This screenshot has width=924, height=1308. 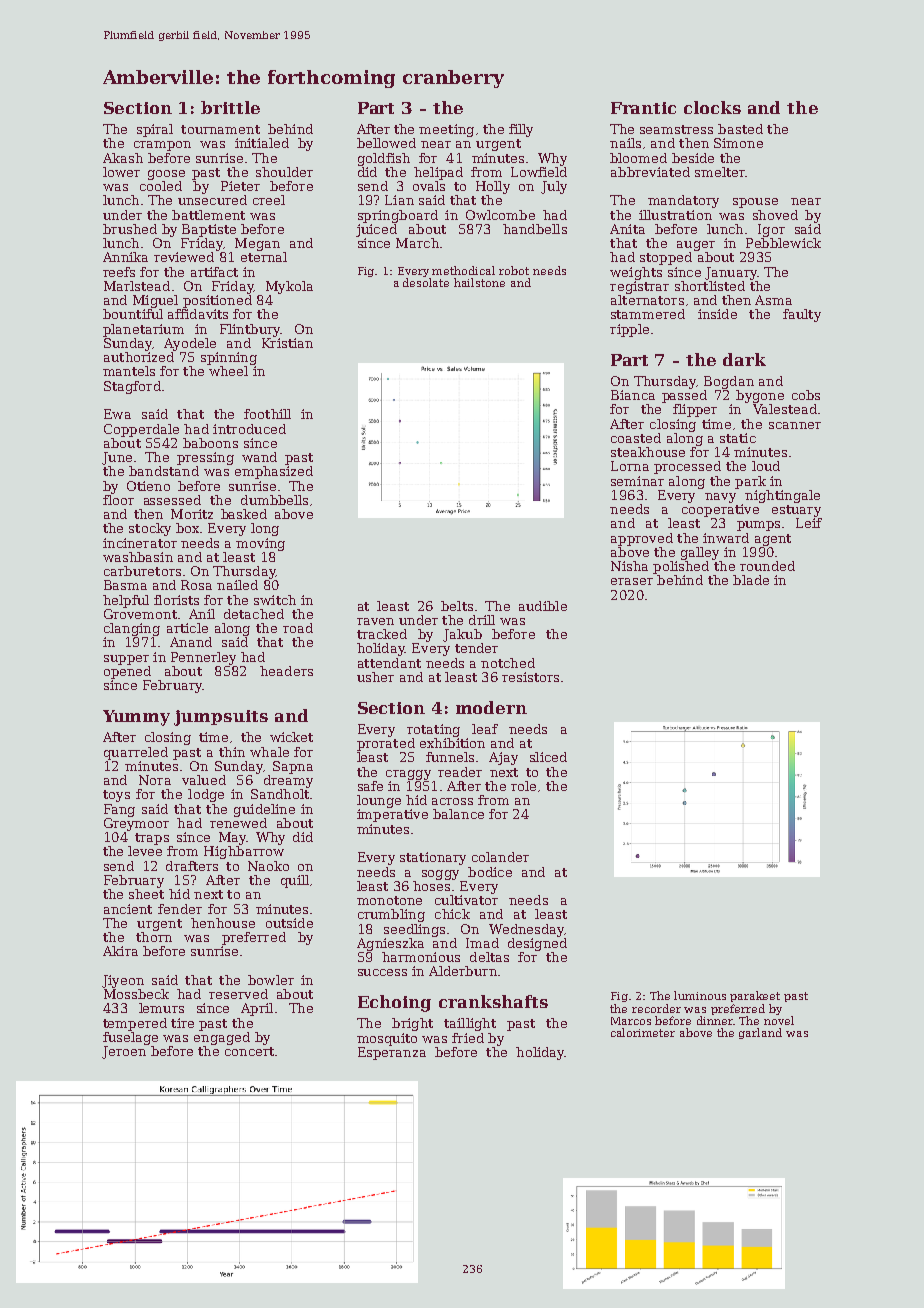 I want to click on spiral, so click(x=155, y=130).
